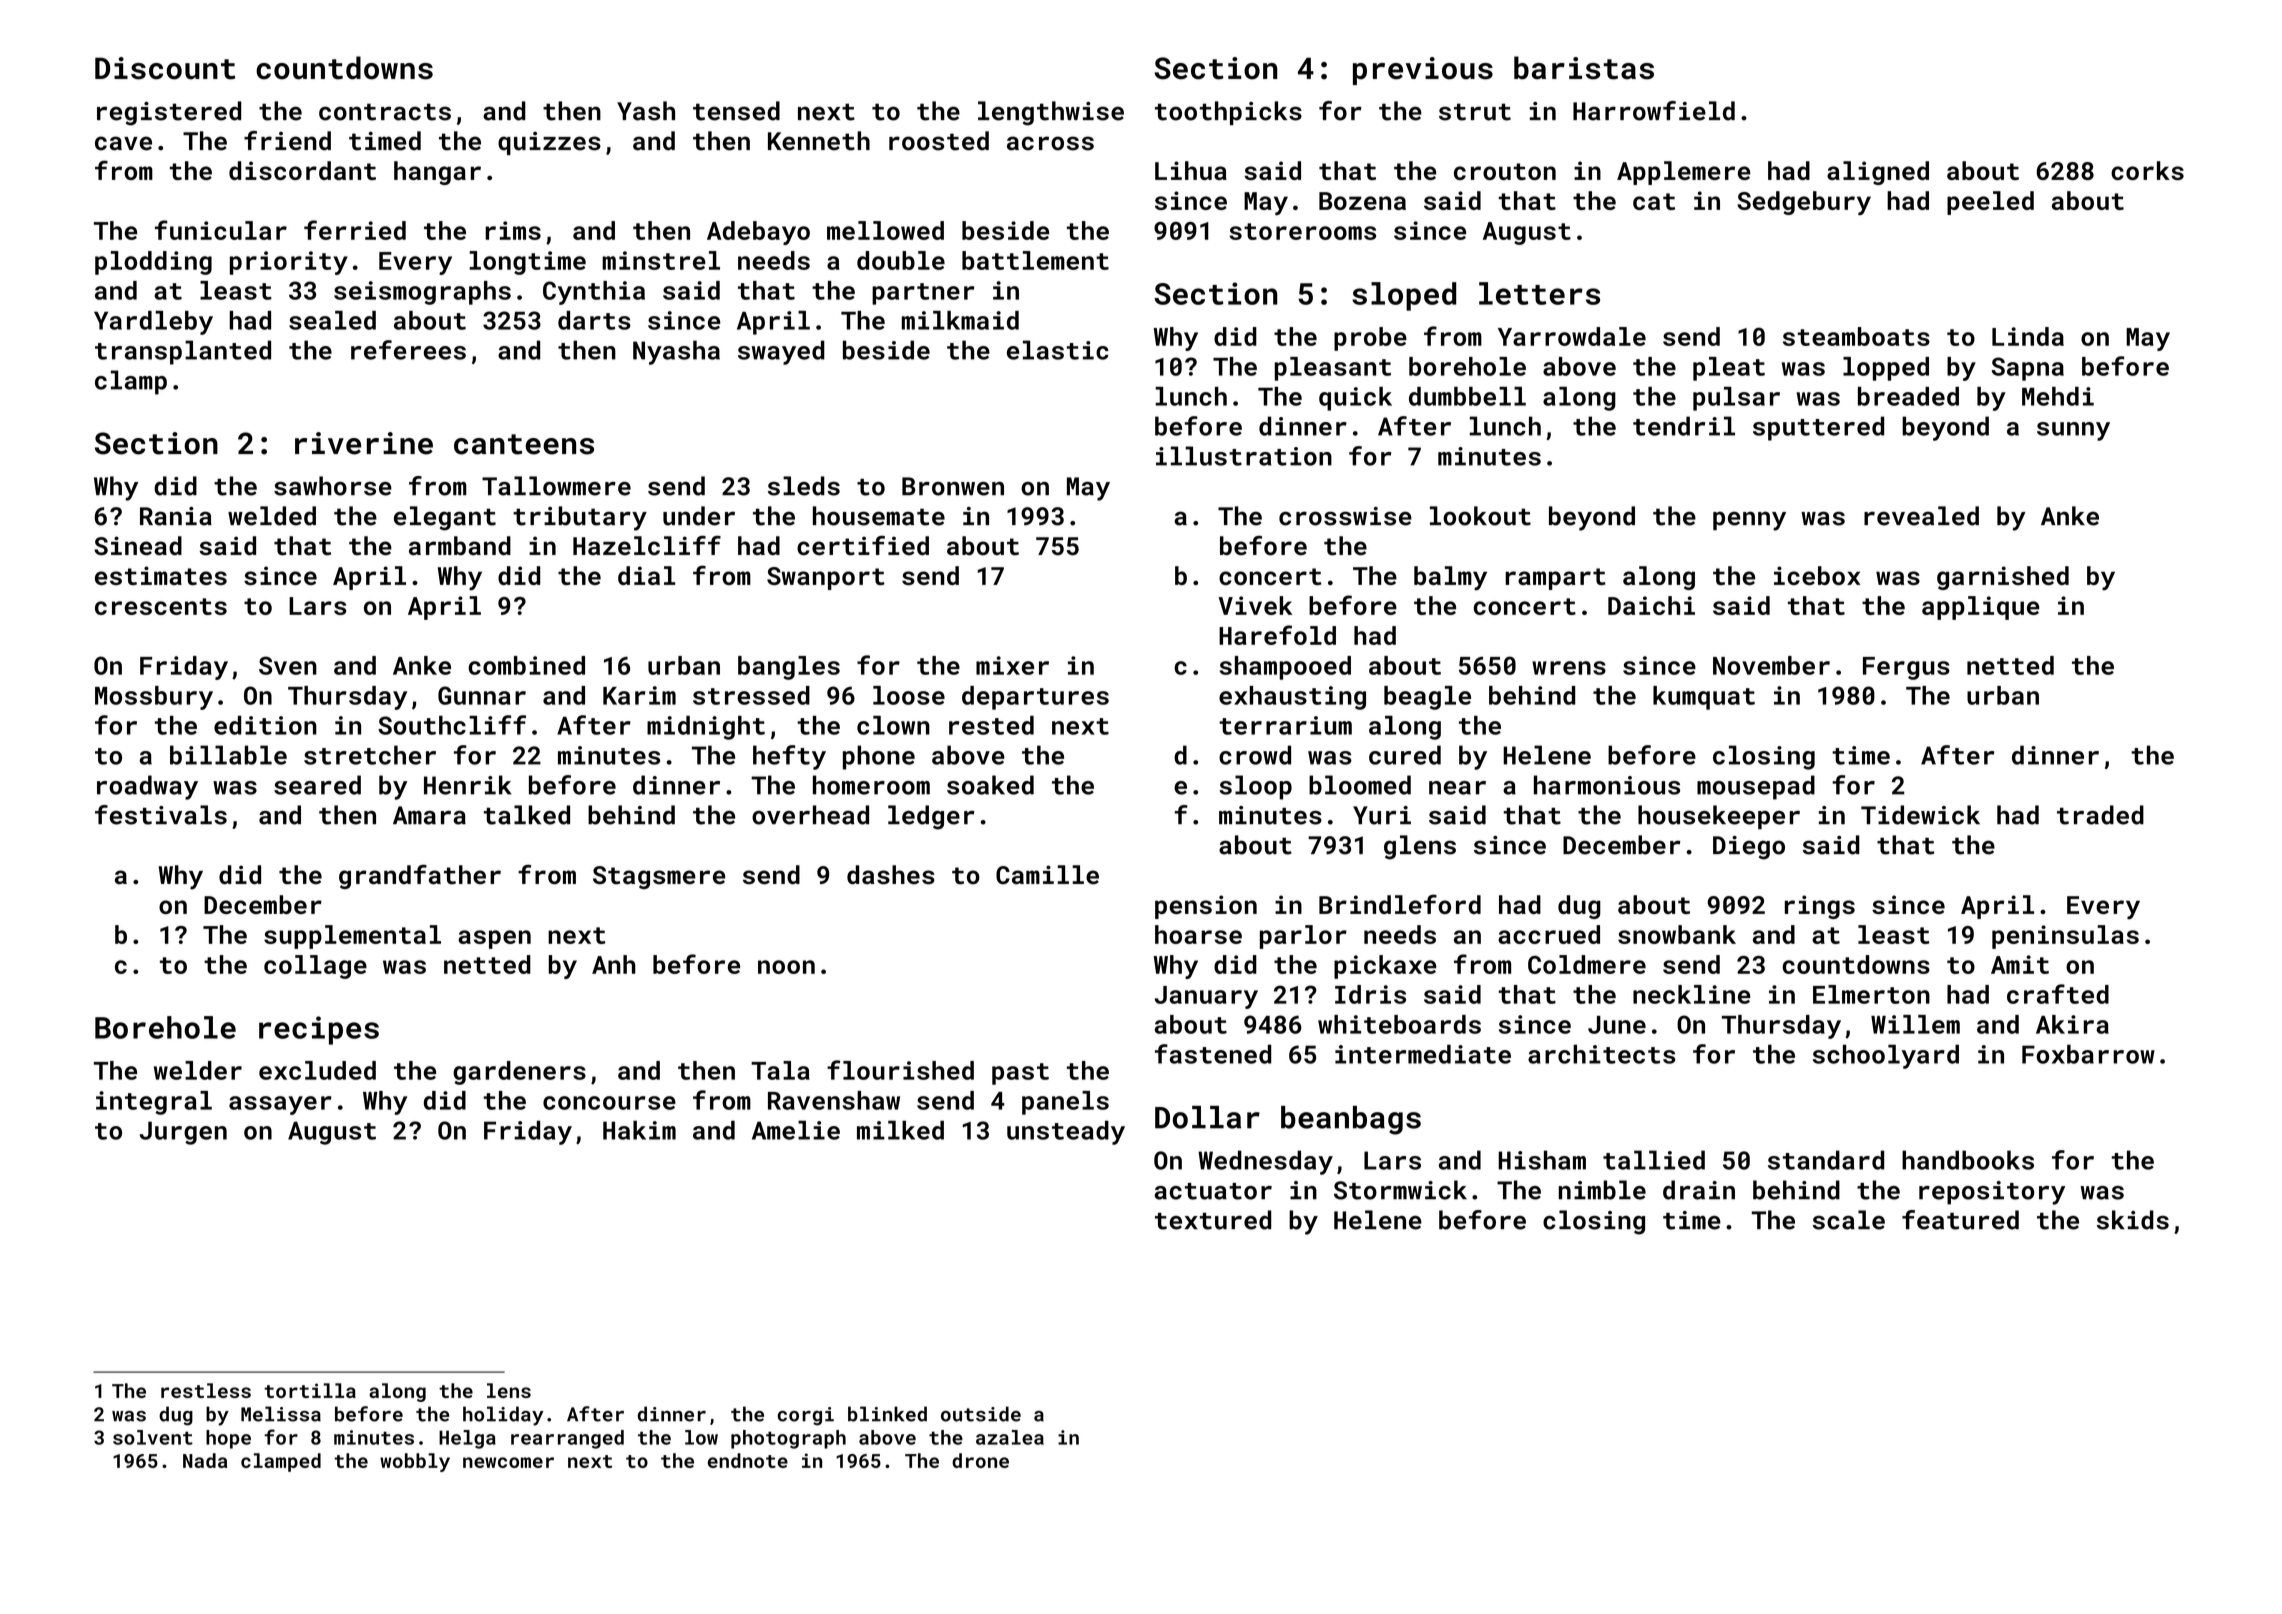  I want to click on baristas, so click(1584, 68).
